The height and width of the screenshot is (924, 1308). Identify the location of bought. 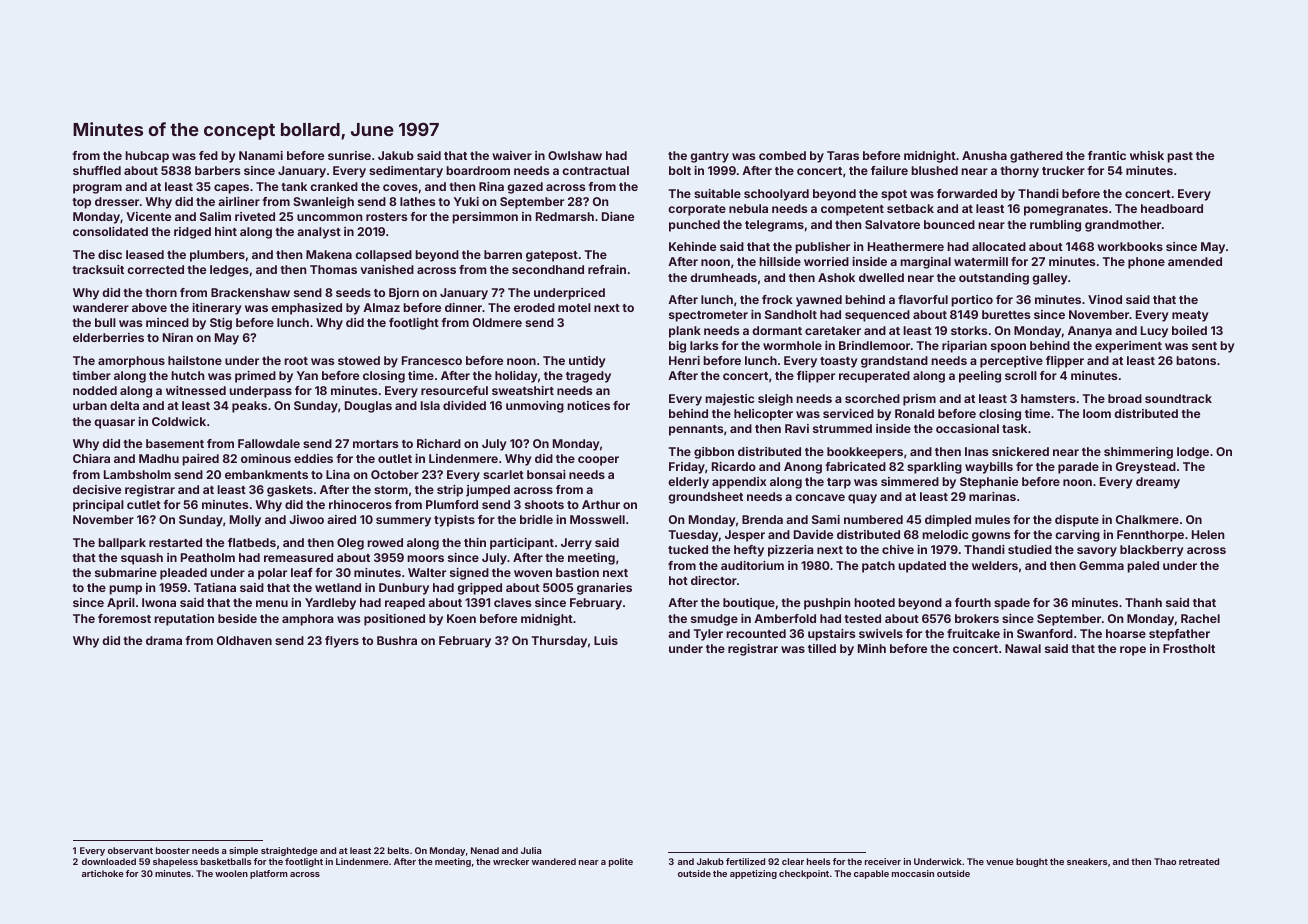
(1032, 862).
